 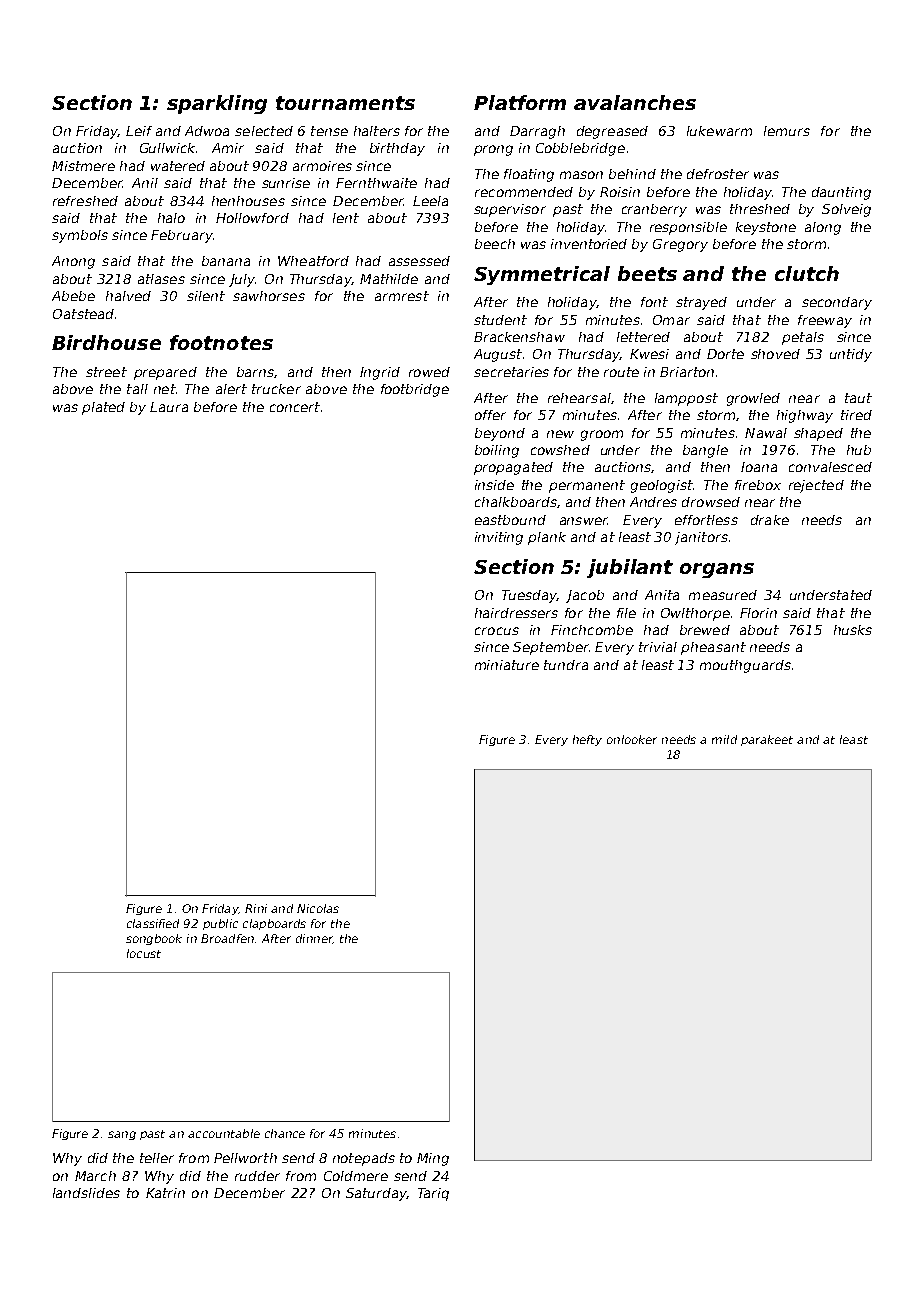 What do you see at coordinates (433, 1194) in the screenshot?
I see `Tariq` at bounding box center [433, 1194].
